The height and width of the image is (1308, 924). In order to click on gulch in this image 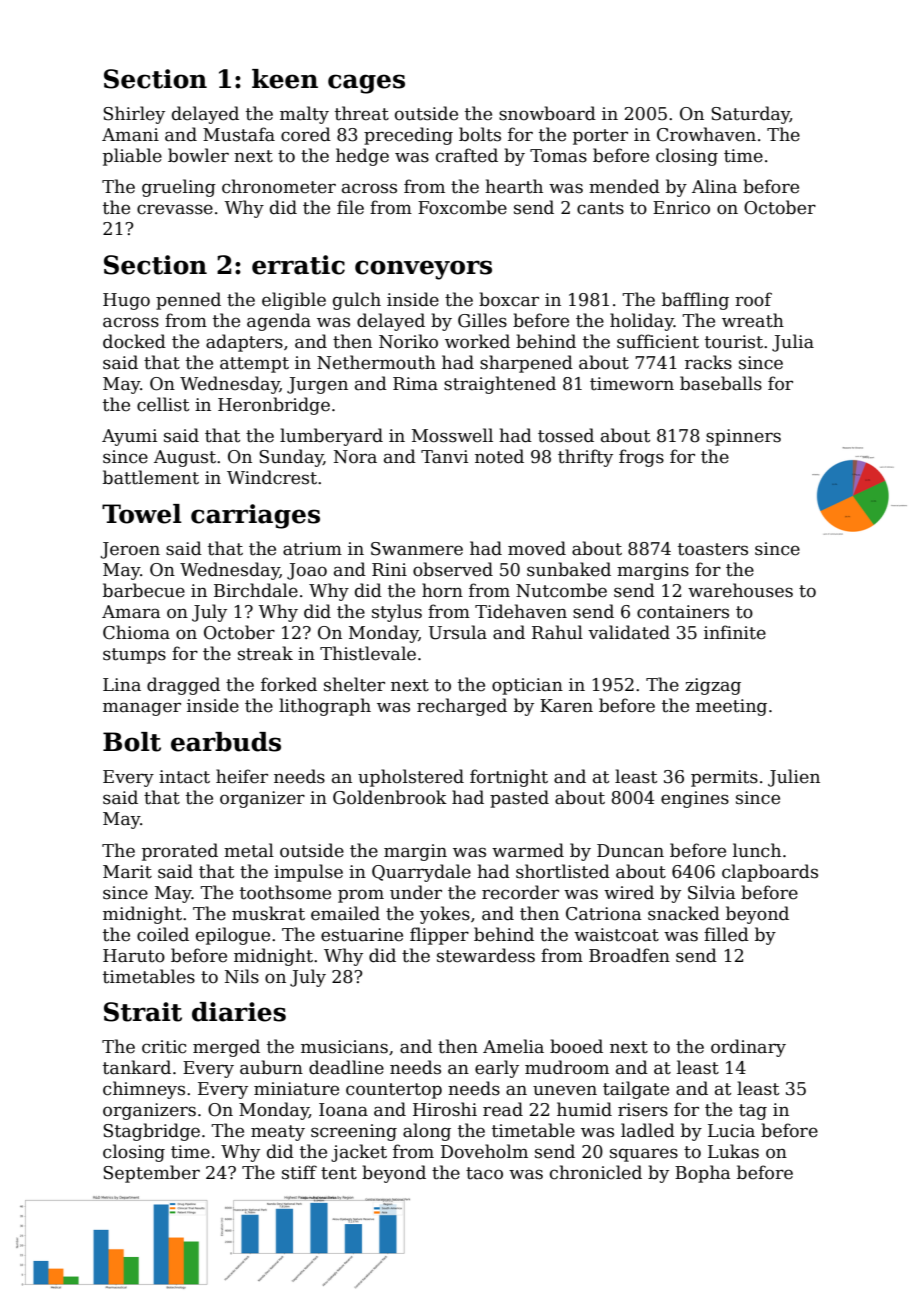, I will do `click(357, 301)`.
